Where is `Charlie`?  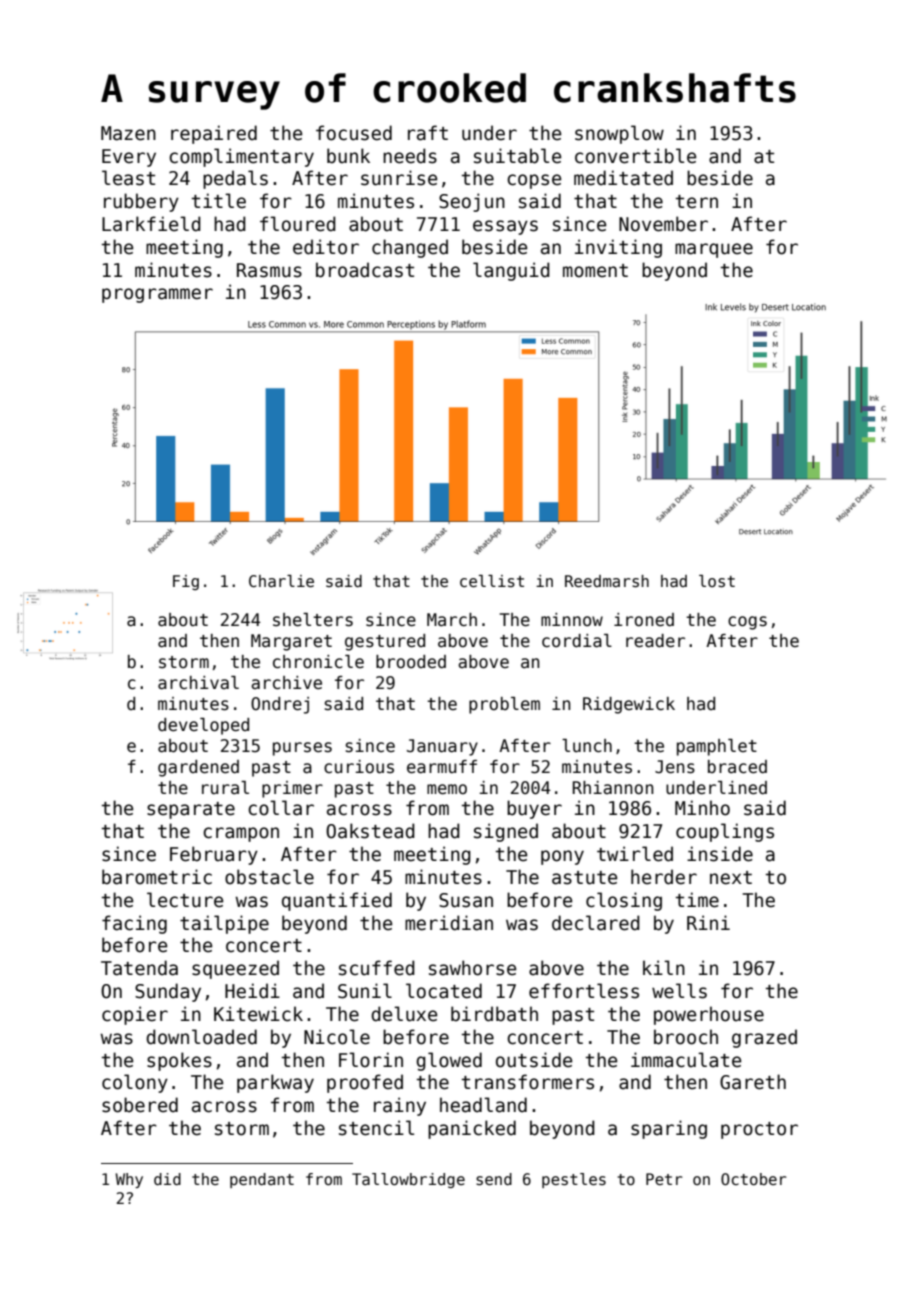
Charlie is located at coordinates (281, 581).
